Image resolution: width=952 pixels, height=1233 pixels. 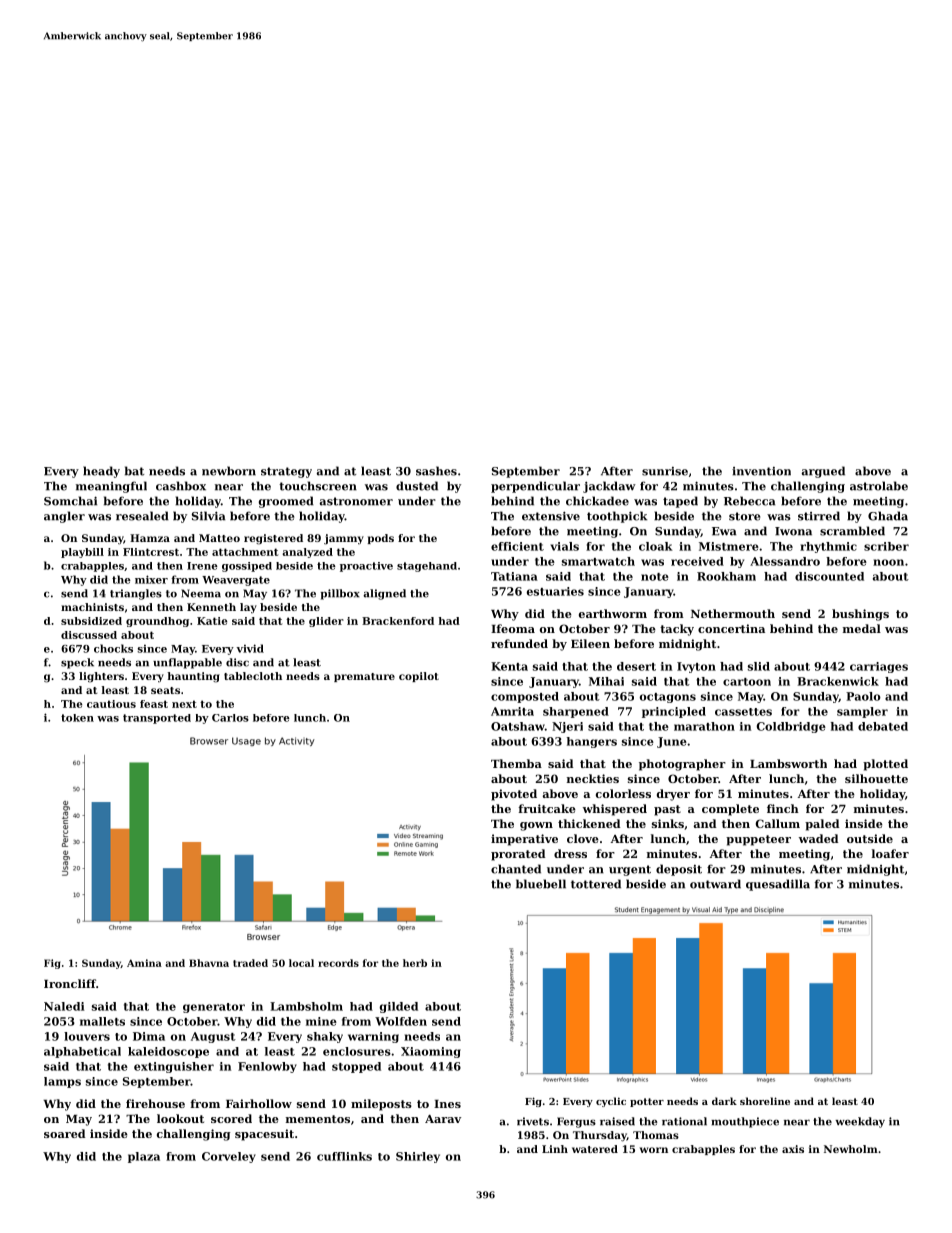 I want to click on traded, so click(x=250, y=963).
